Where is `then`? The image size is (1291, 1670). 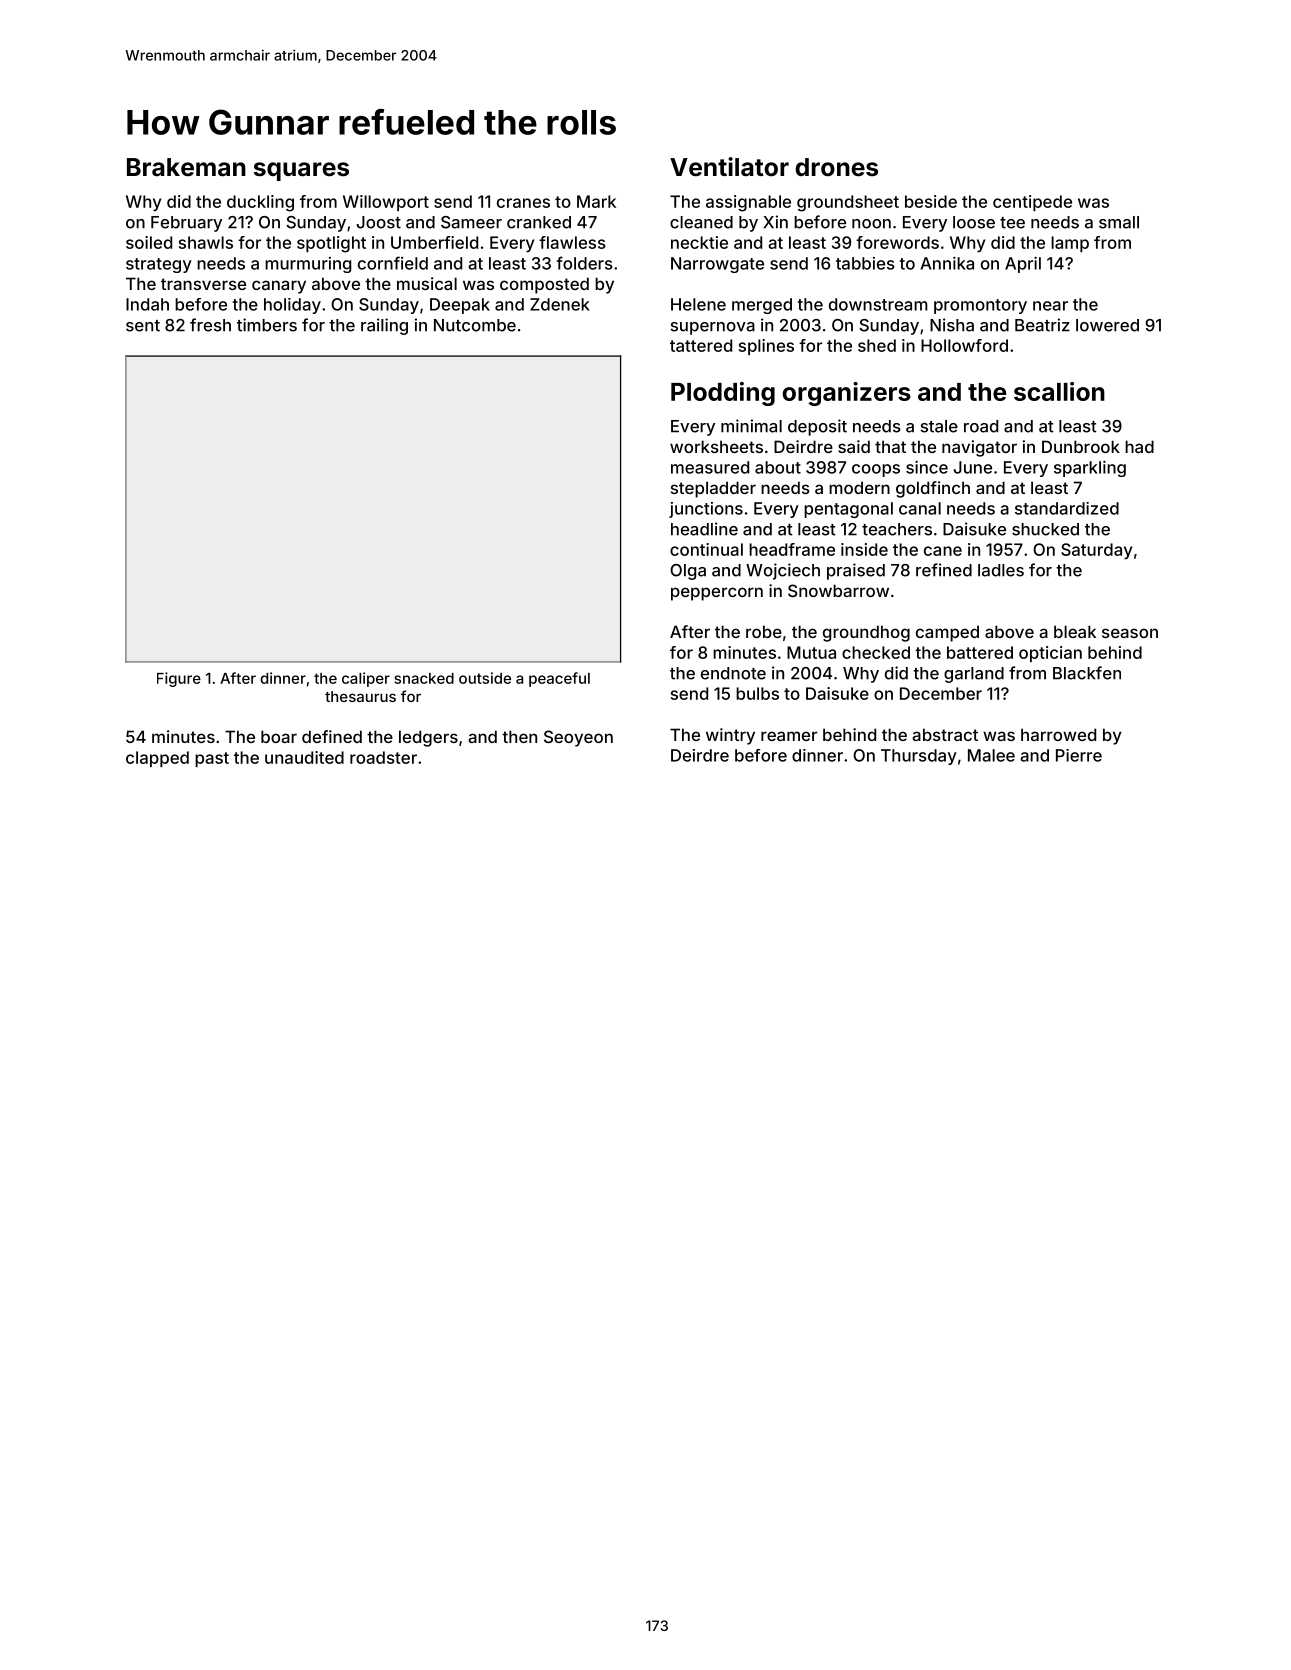
then is located at coordinates (519, 736).
